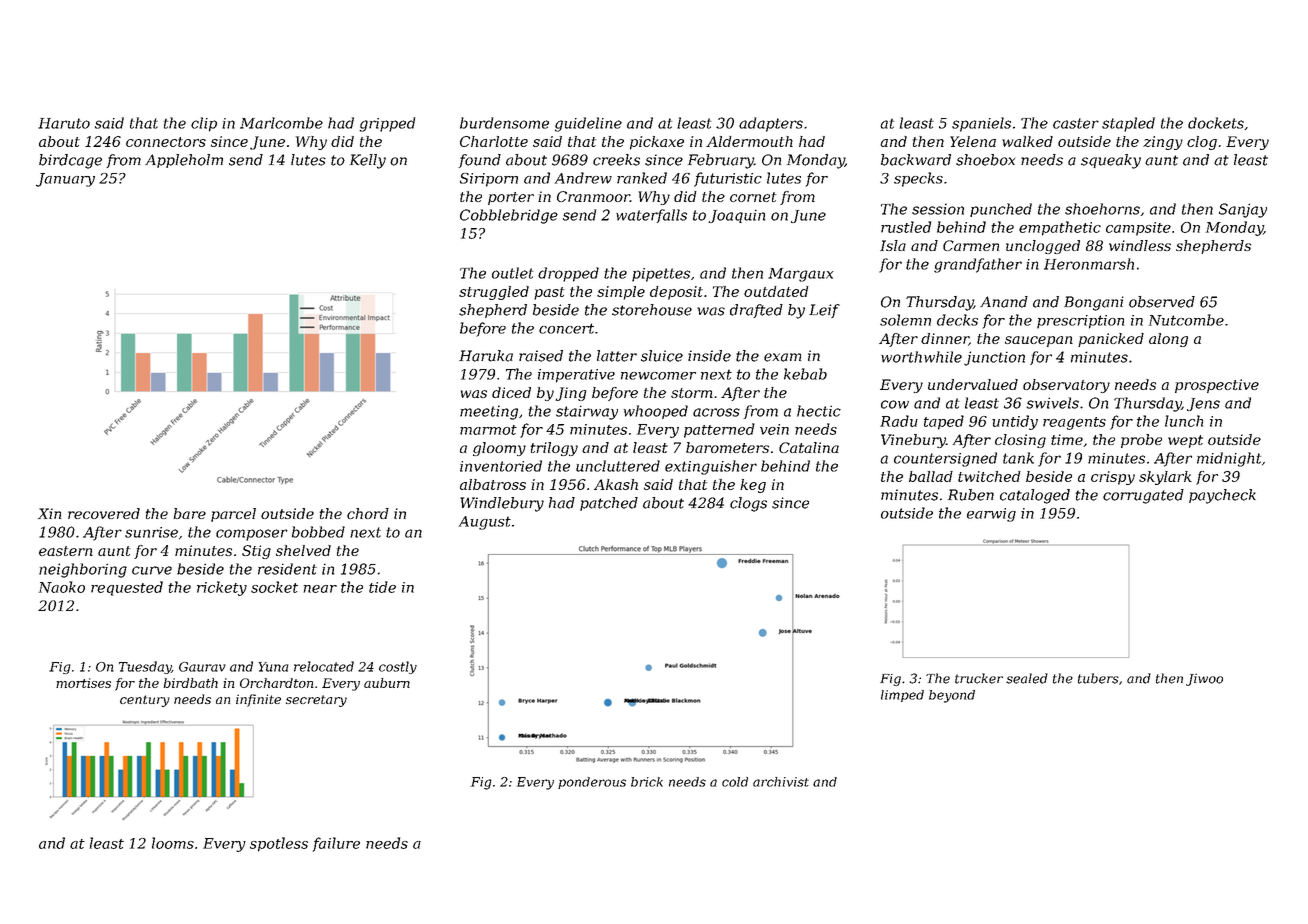  Describe the element at coordinates (173, 843) in the image. I see `looms` at that location.
